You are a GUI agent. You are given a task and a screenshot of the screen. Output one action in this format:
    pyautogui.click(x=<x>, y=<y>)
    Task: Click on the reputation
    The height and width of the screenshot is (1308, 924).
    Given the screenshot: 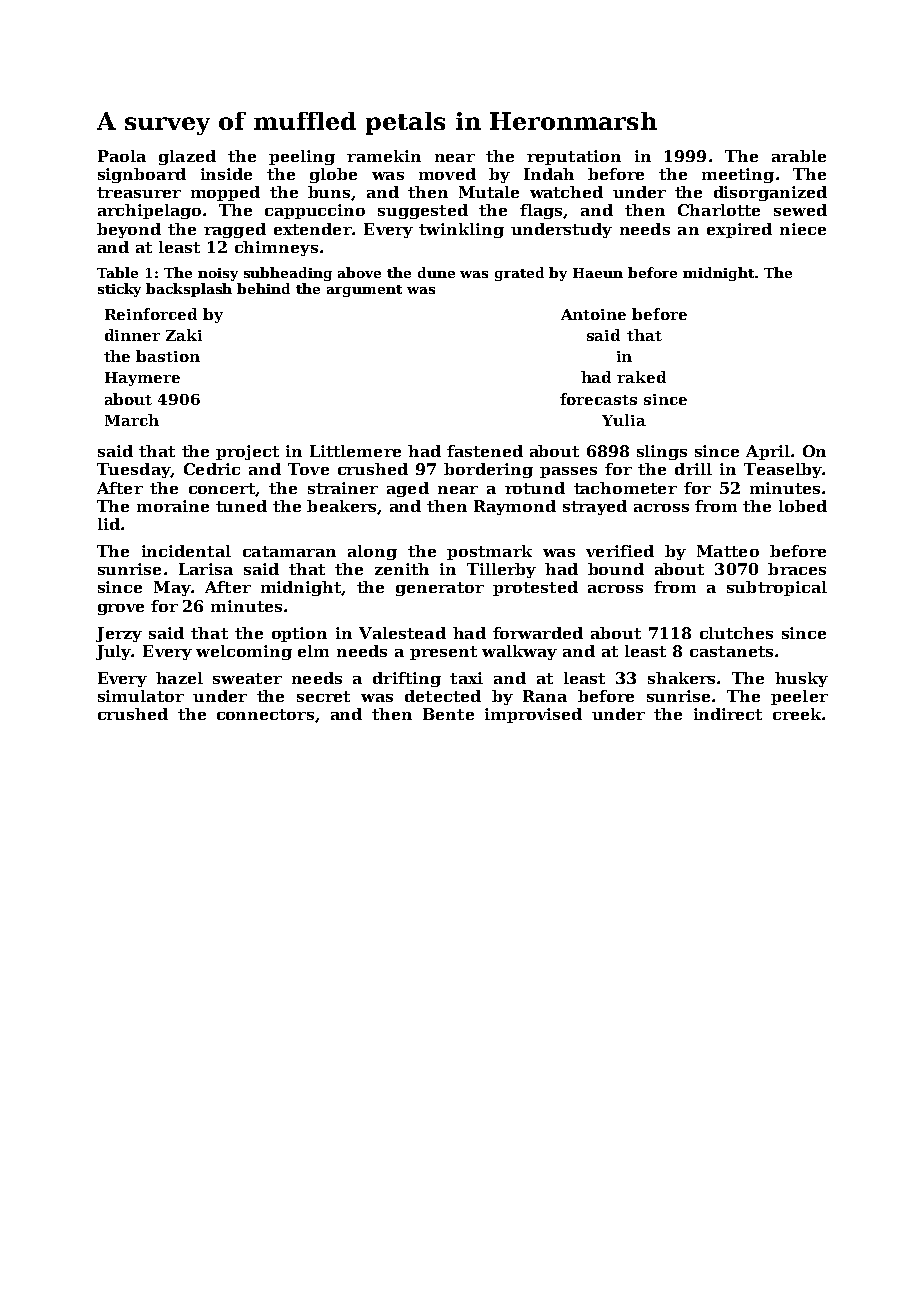 What is the action you would take?
    pyautogui.click(x=574, y=157)
